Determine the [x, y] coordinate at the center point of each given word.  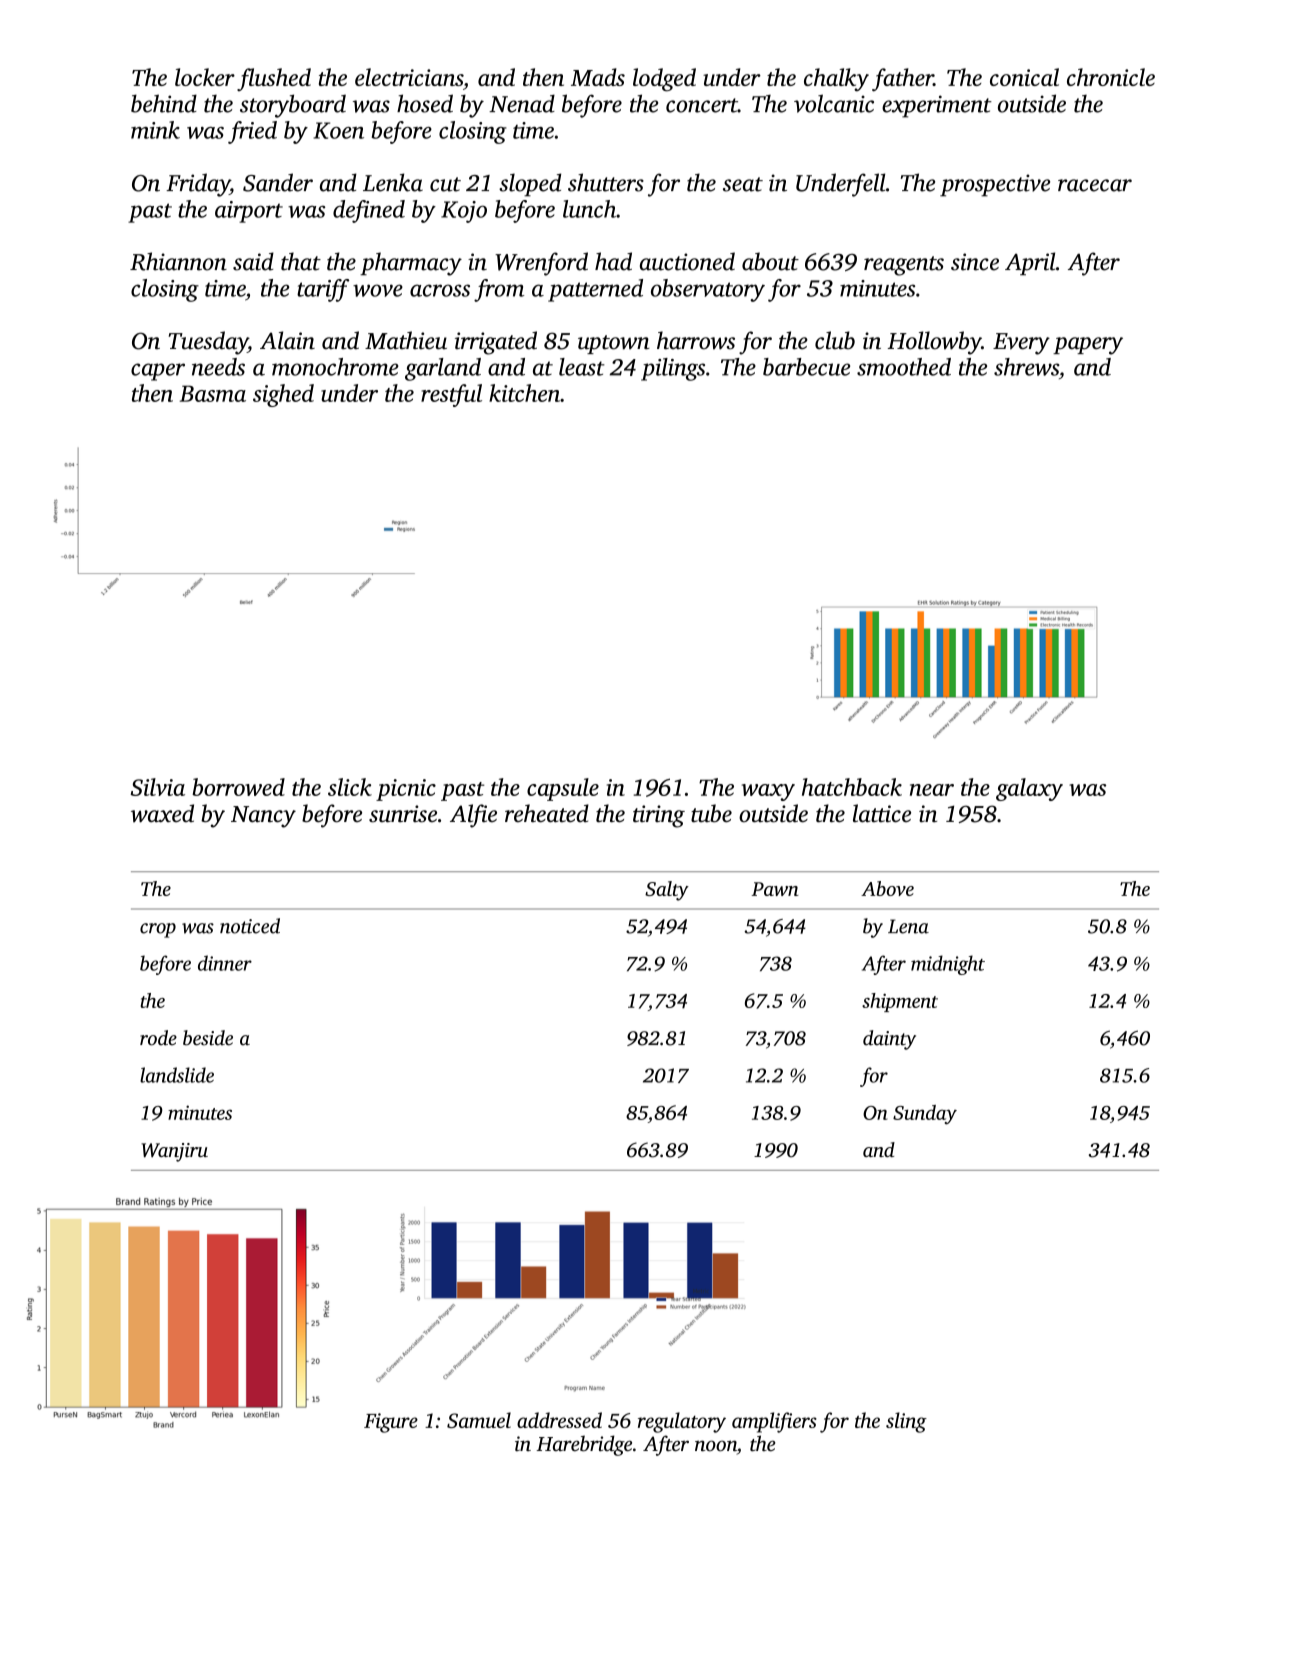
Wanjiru [174, 1152]
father [903, 80]
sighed [283, 395]
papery [1088, 346]
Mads [598, 77]
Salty [667, 891]
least [582, 367]
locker [205, 77]
